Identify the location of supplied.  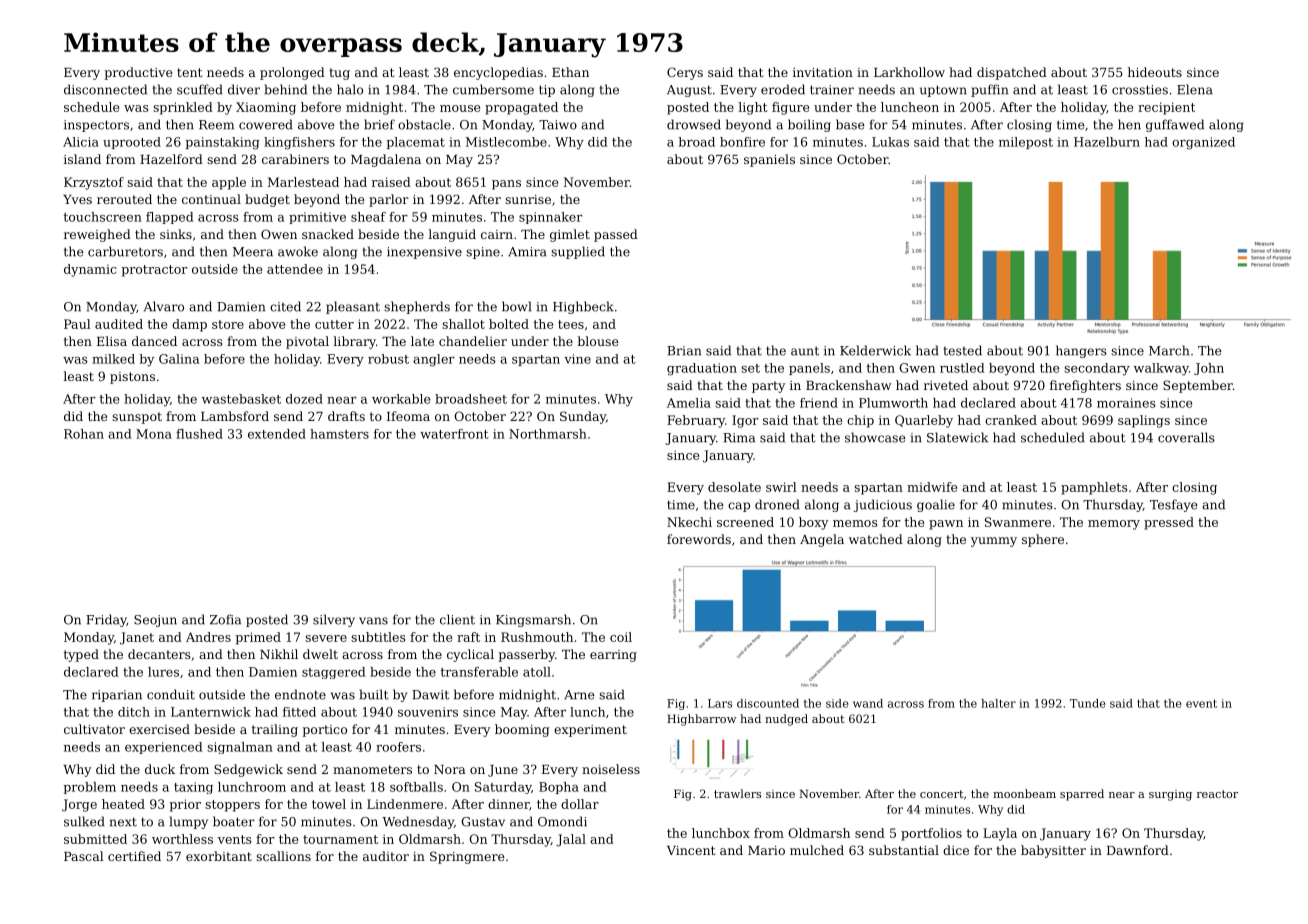
(578, 252).
